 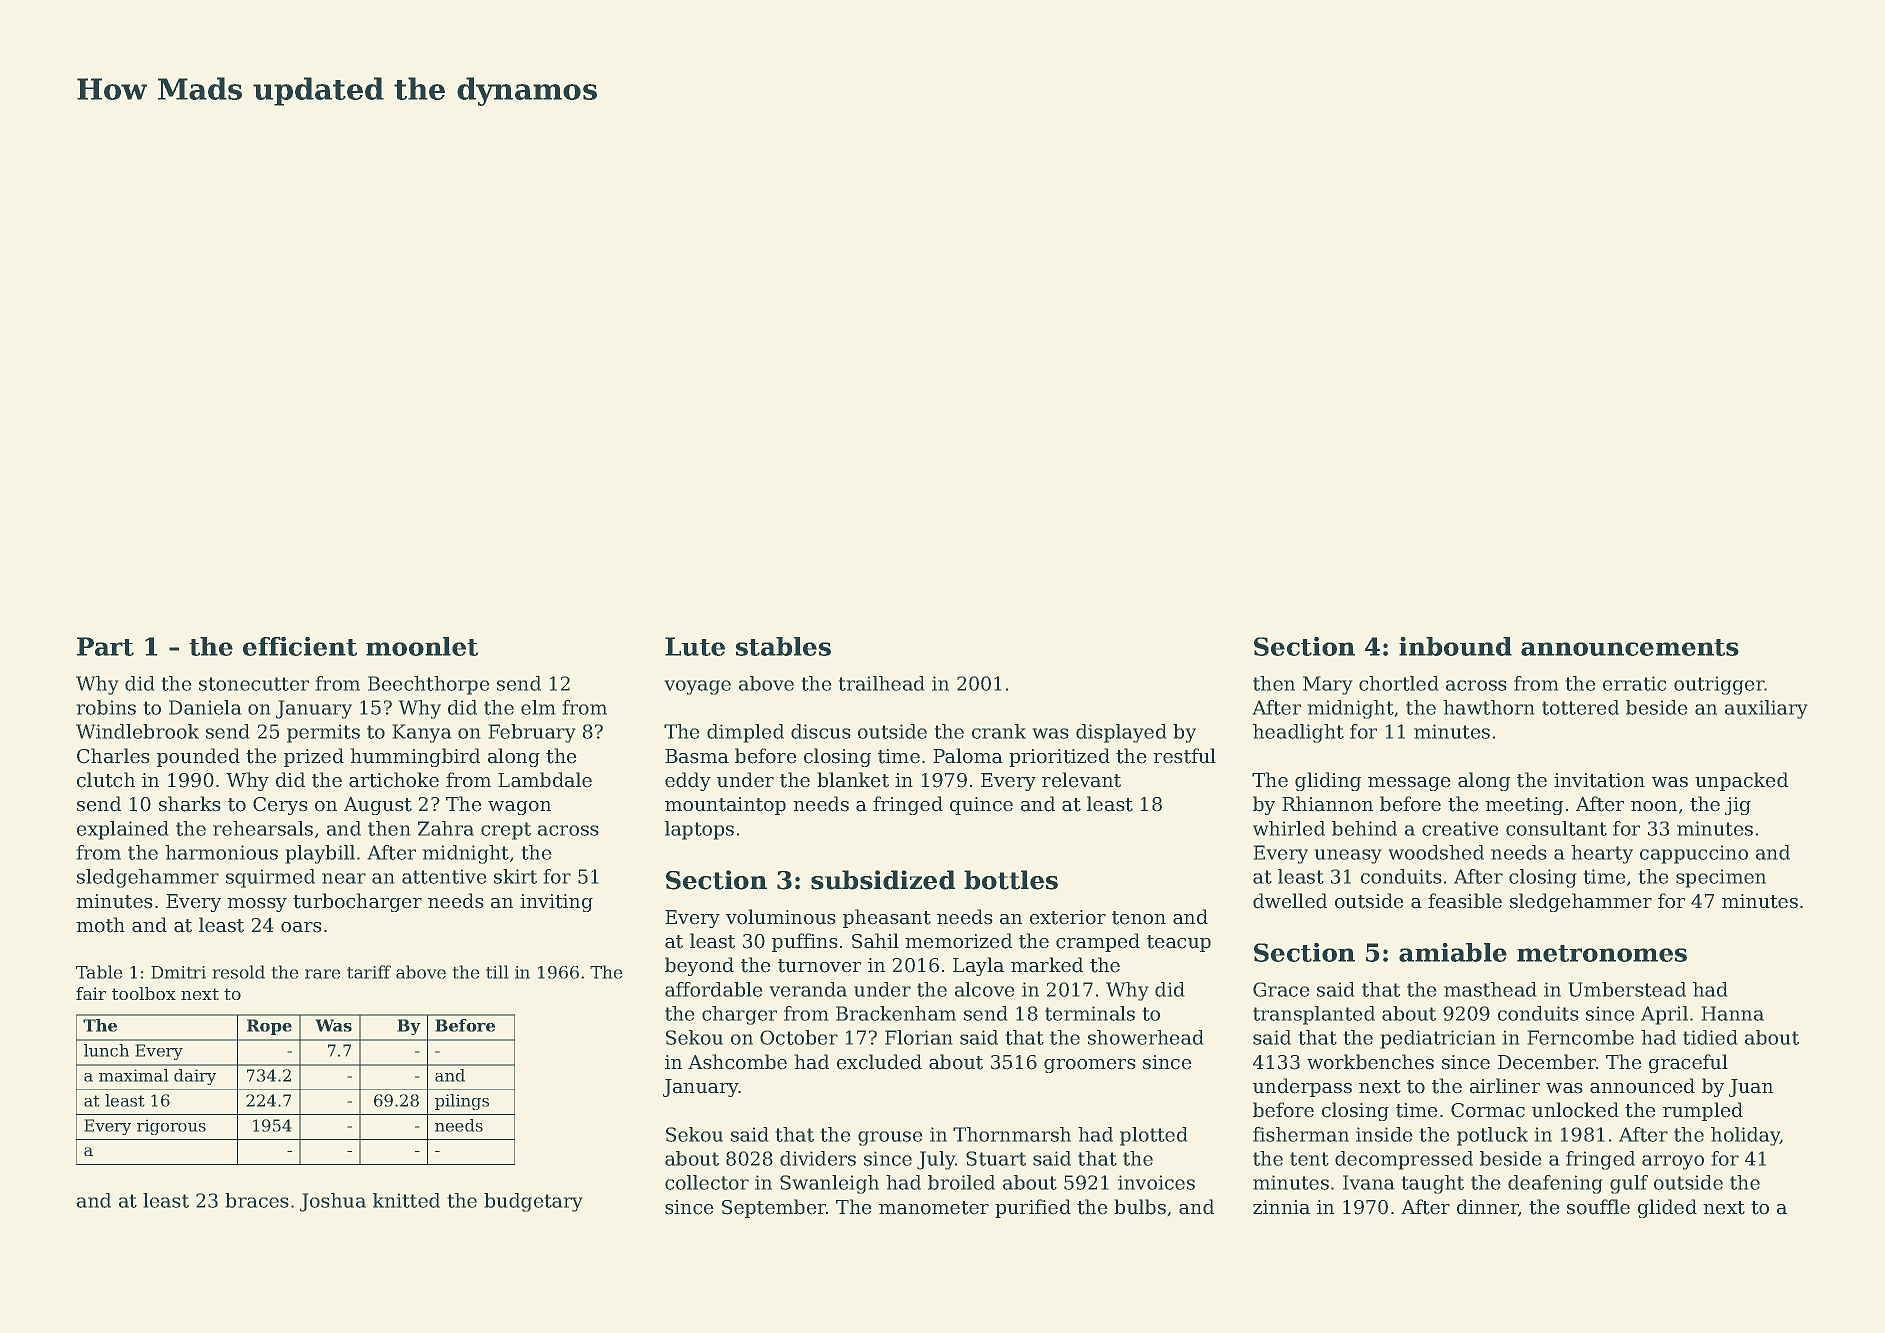 I want to click on maximal, so click(x=133, y=1075).
